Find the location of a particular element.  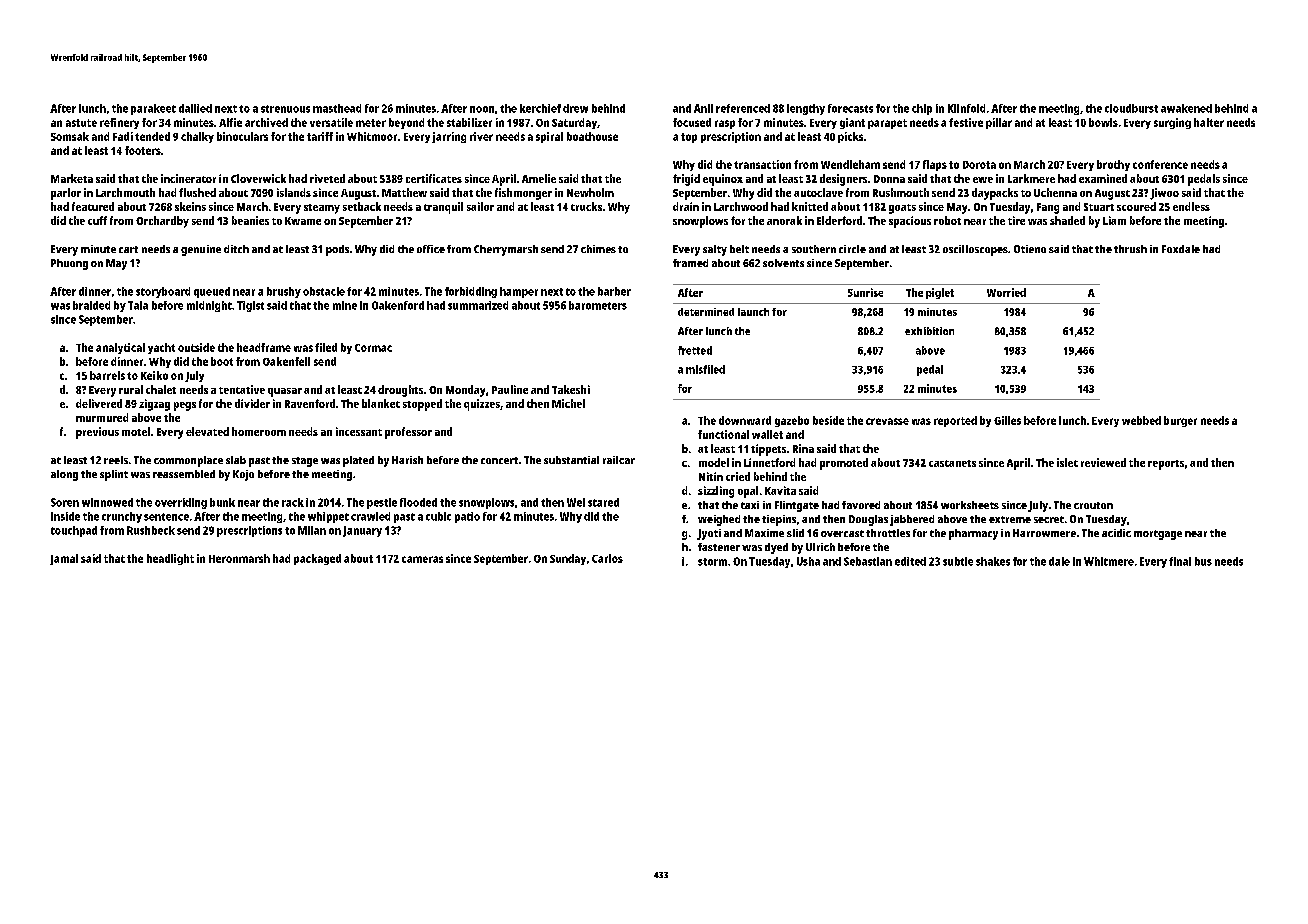

salty is located at coordinates (715, 250).
